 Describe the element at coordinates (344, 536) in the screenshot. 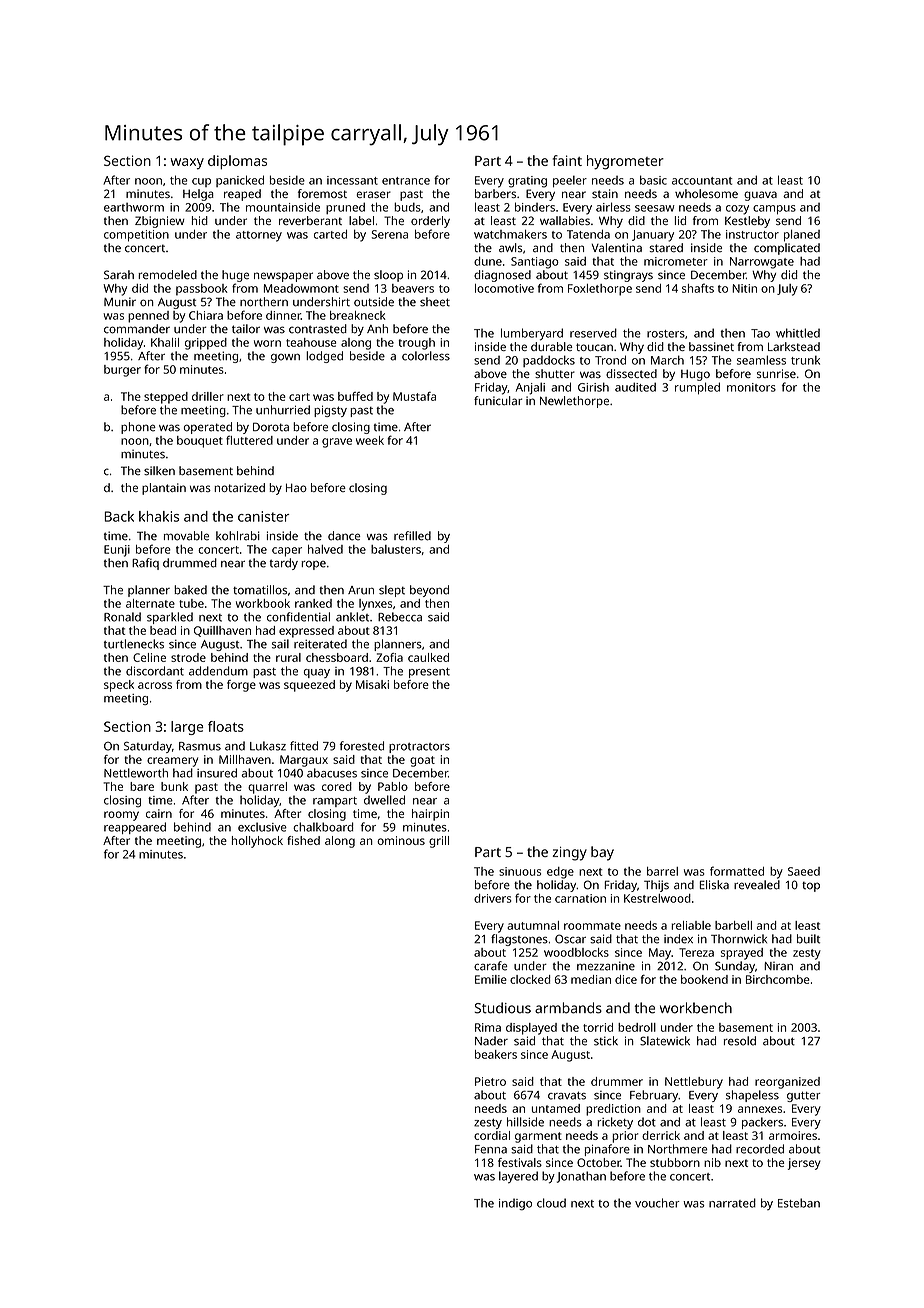

I see `dance` at that location.
